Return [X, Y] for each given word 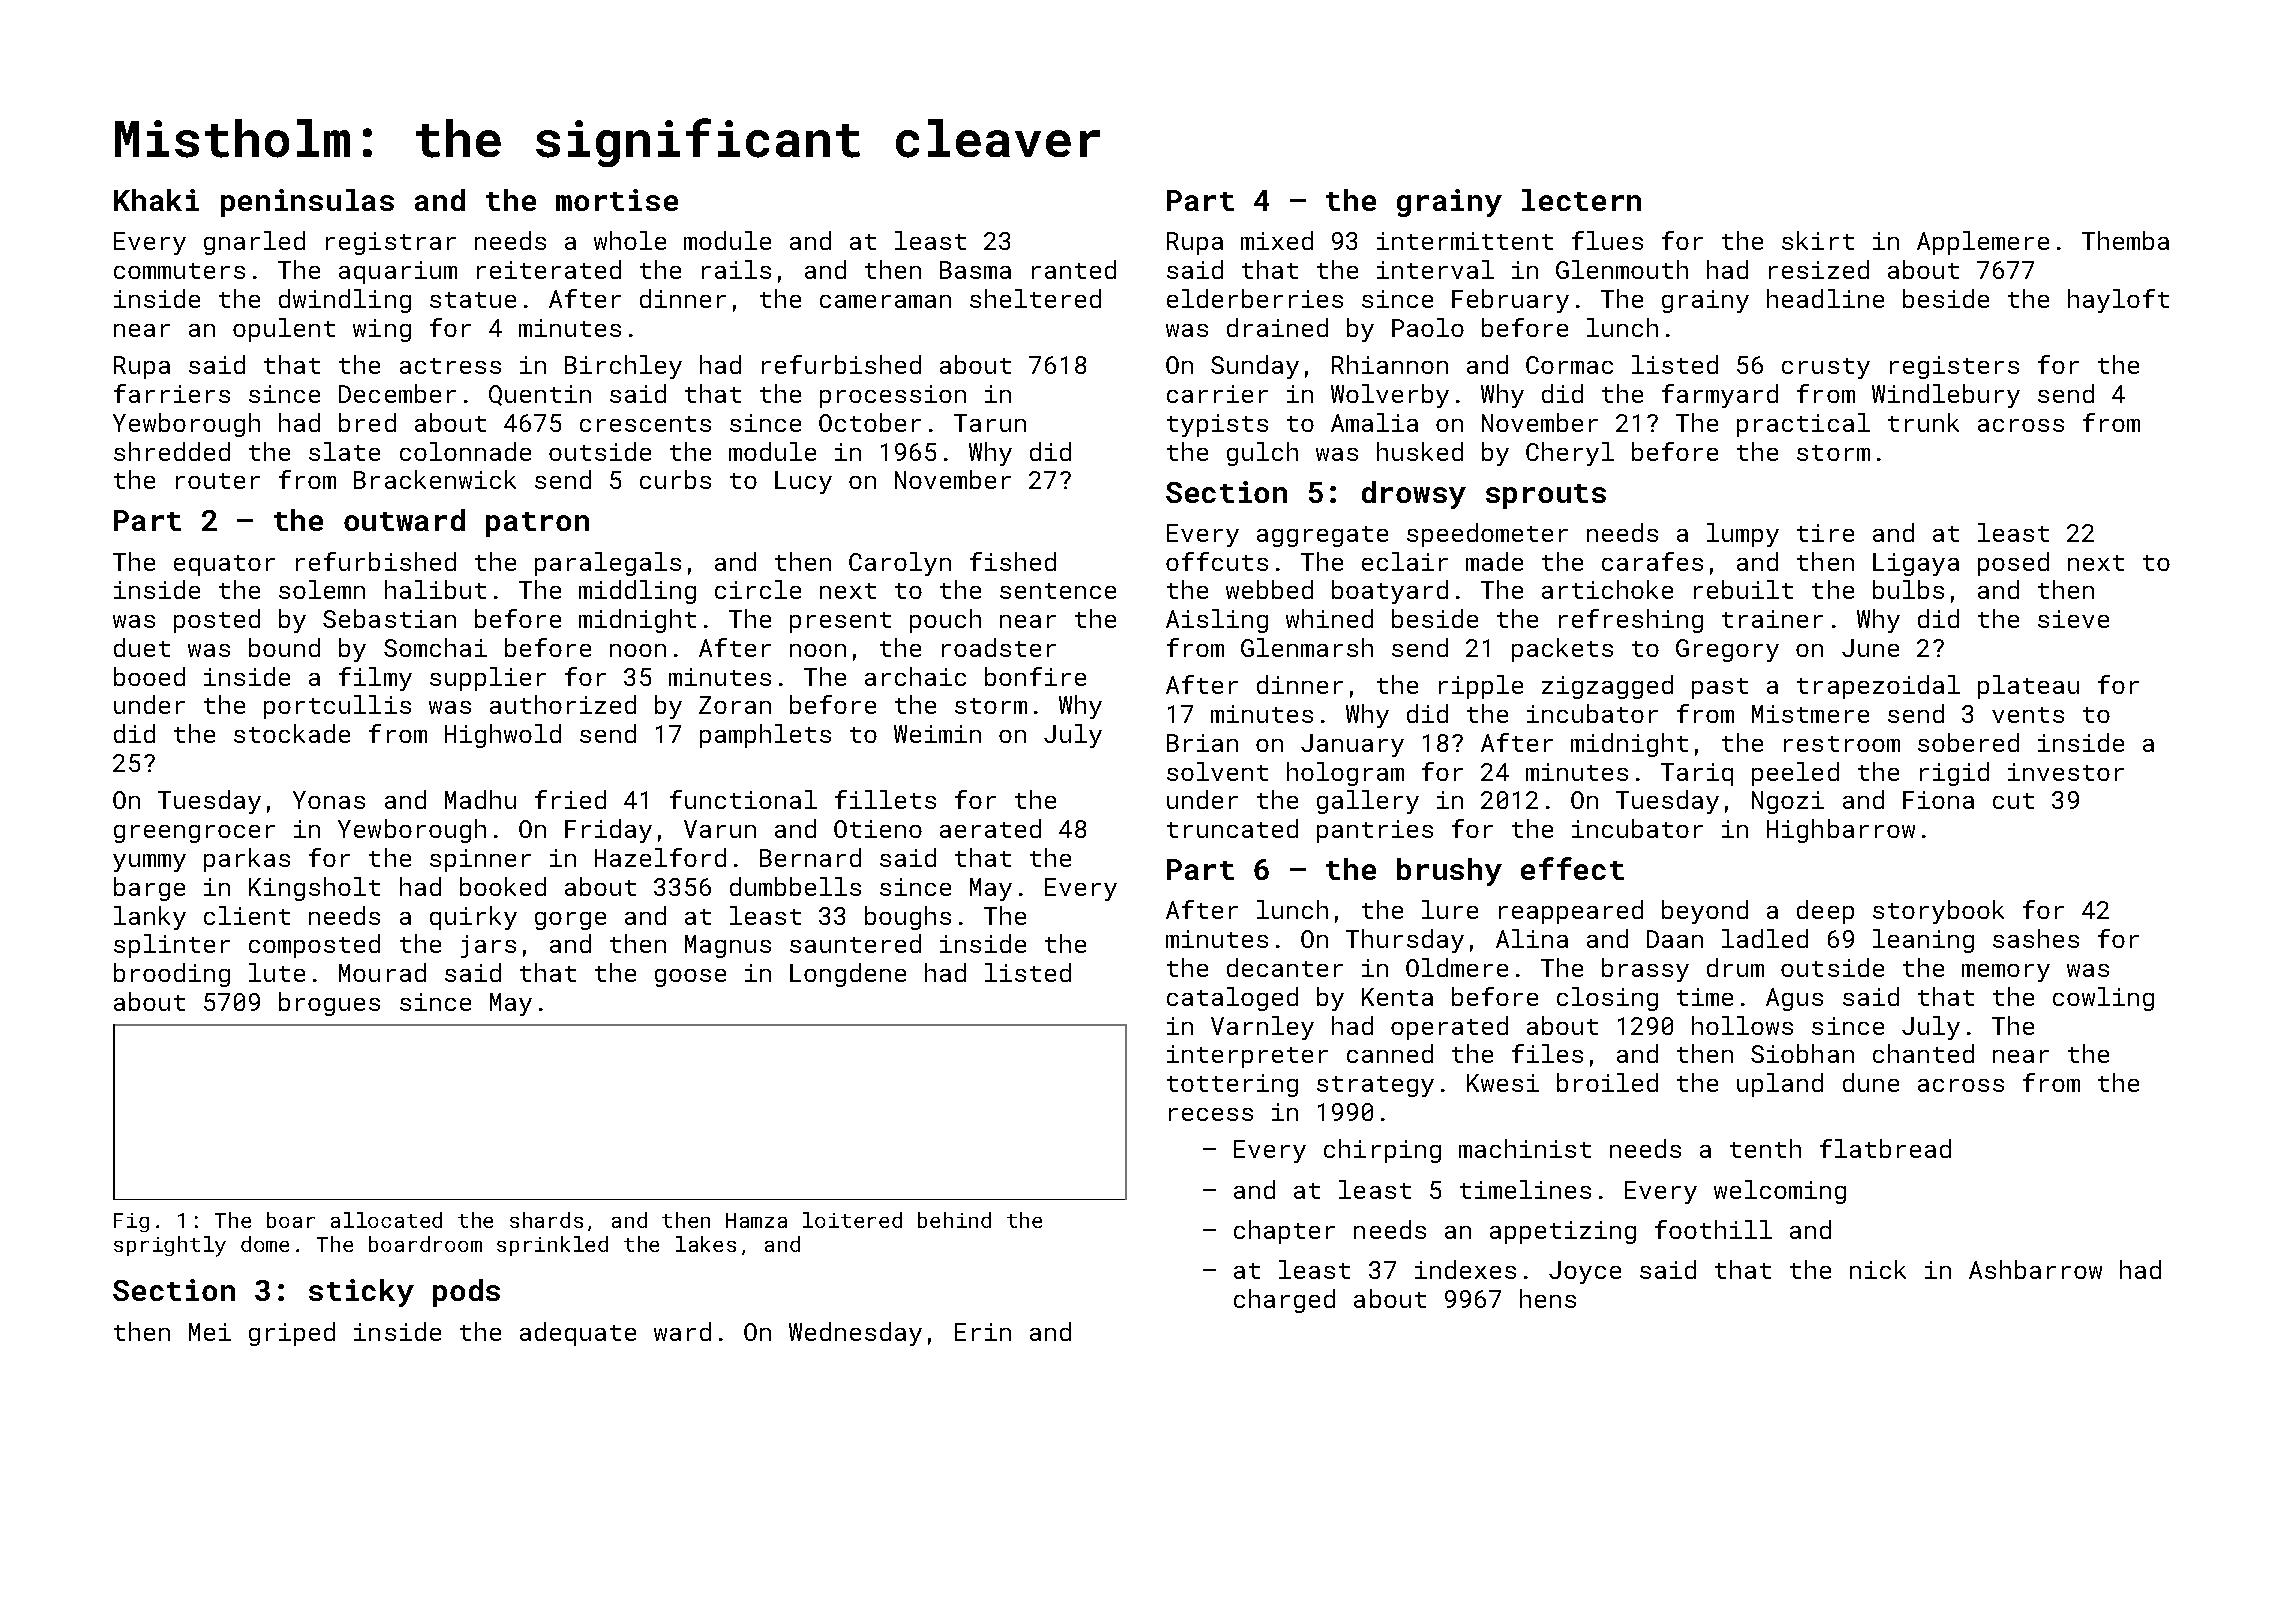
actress [450, 366]
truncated [1232, 828]
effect [1572, 868]
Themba [2125, 240]
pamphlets [765, 736]
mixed [1277, 240]
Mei [210, 1332]
